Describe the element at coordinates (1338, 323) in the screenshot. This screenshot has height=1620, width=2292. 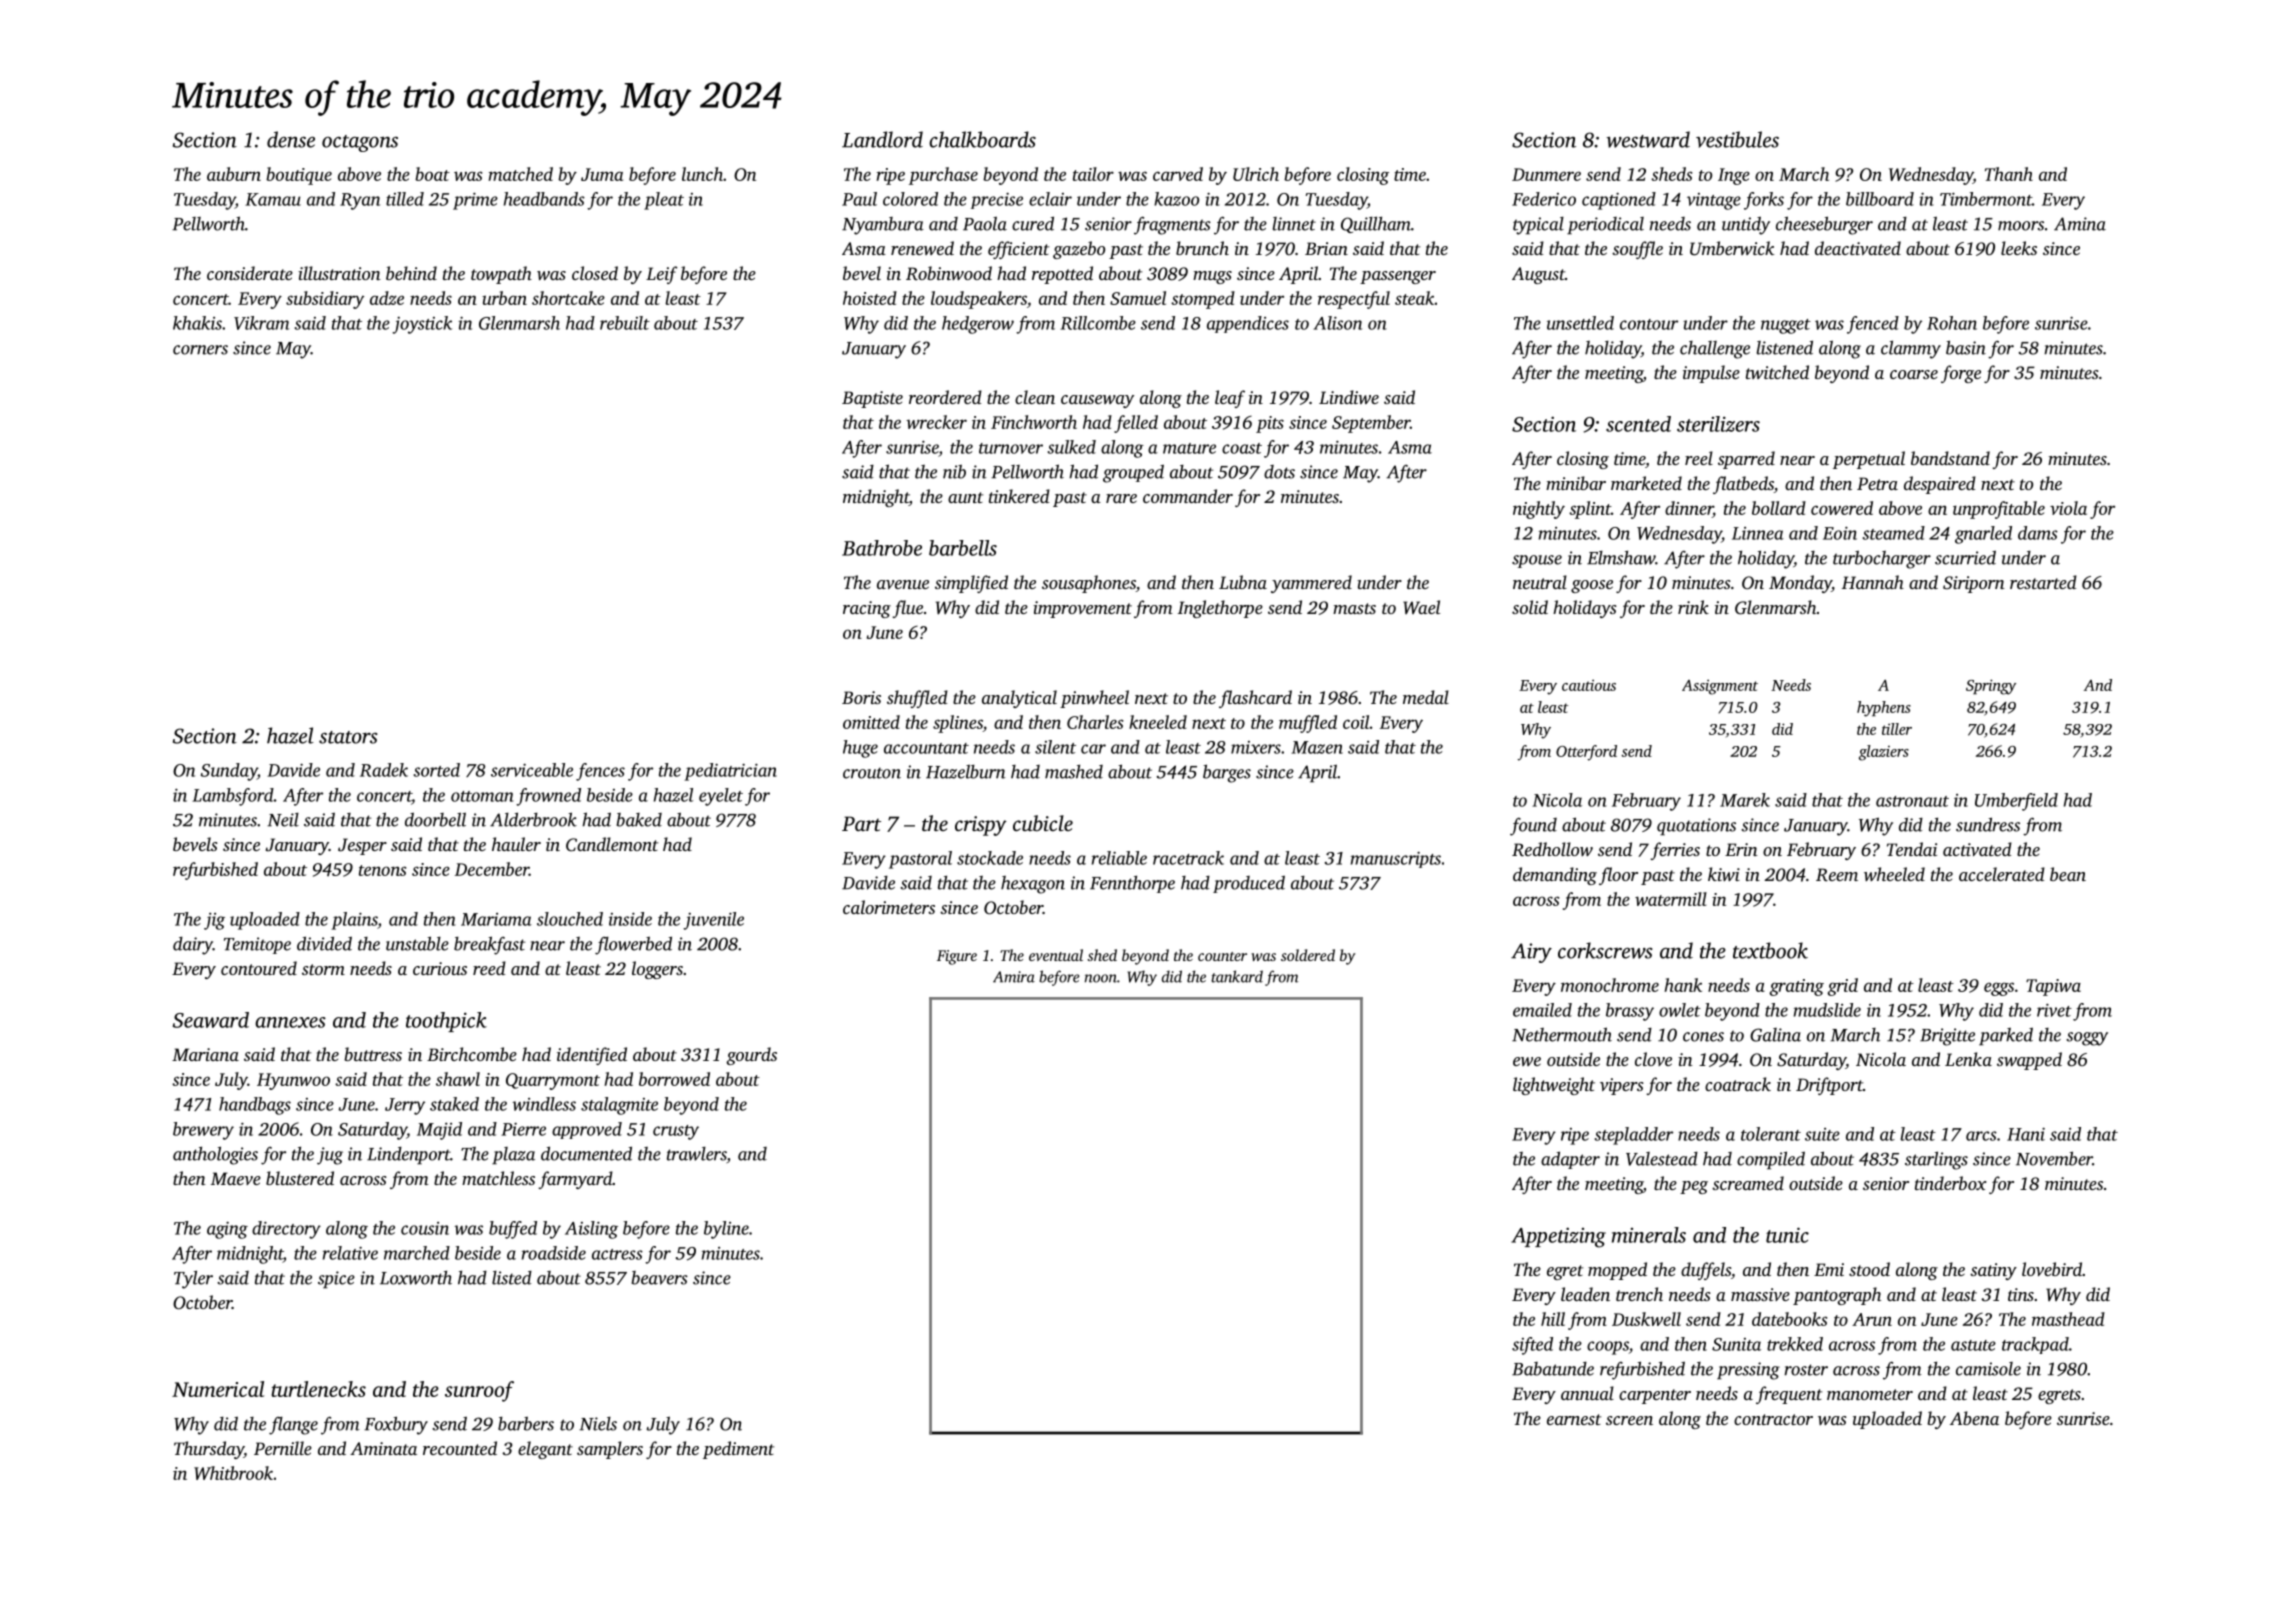
I see `Alison` at that location.
